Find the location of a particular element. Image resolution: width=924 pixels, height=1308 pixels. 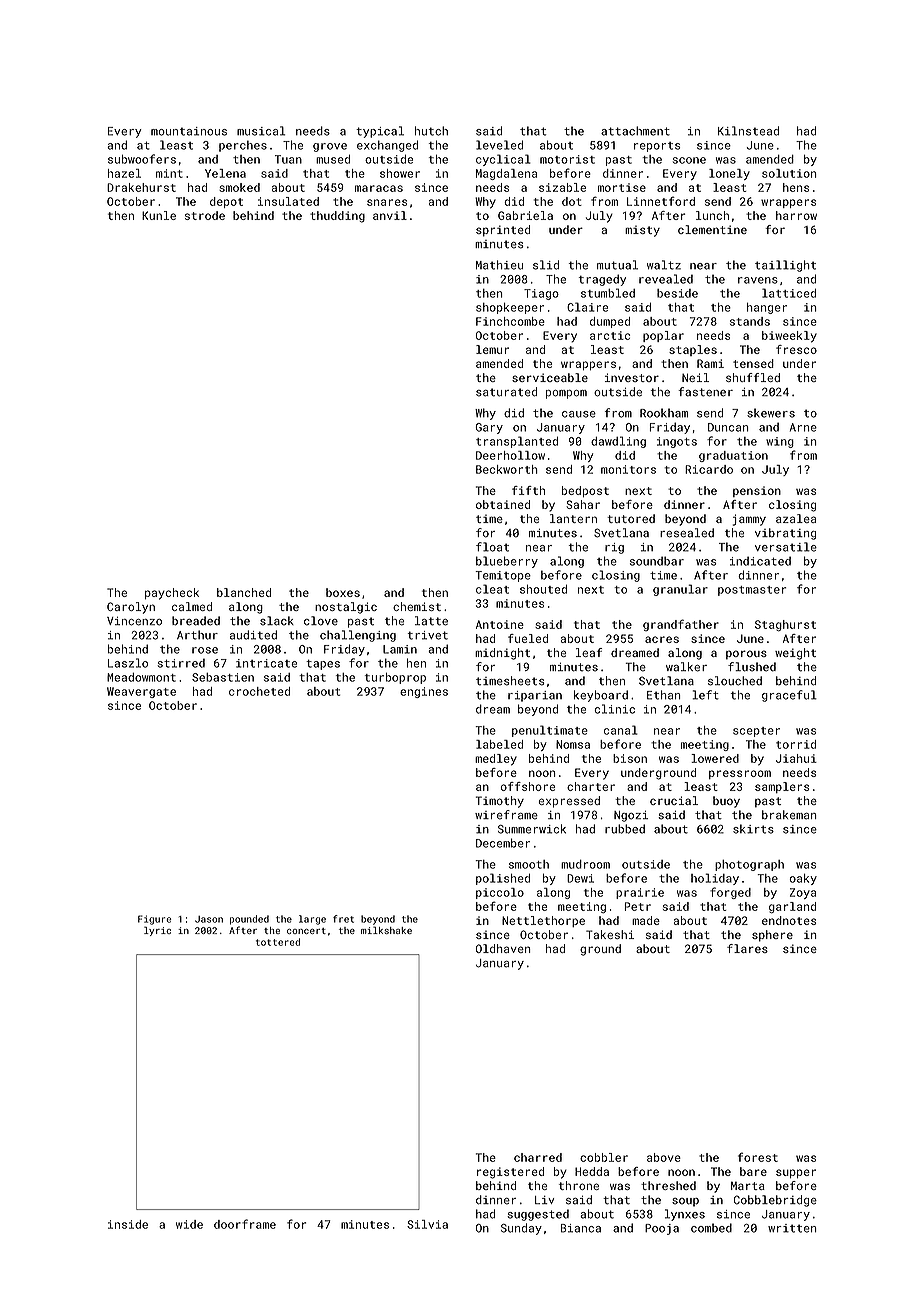

boxes is located at coordinates (343, 592).
